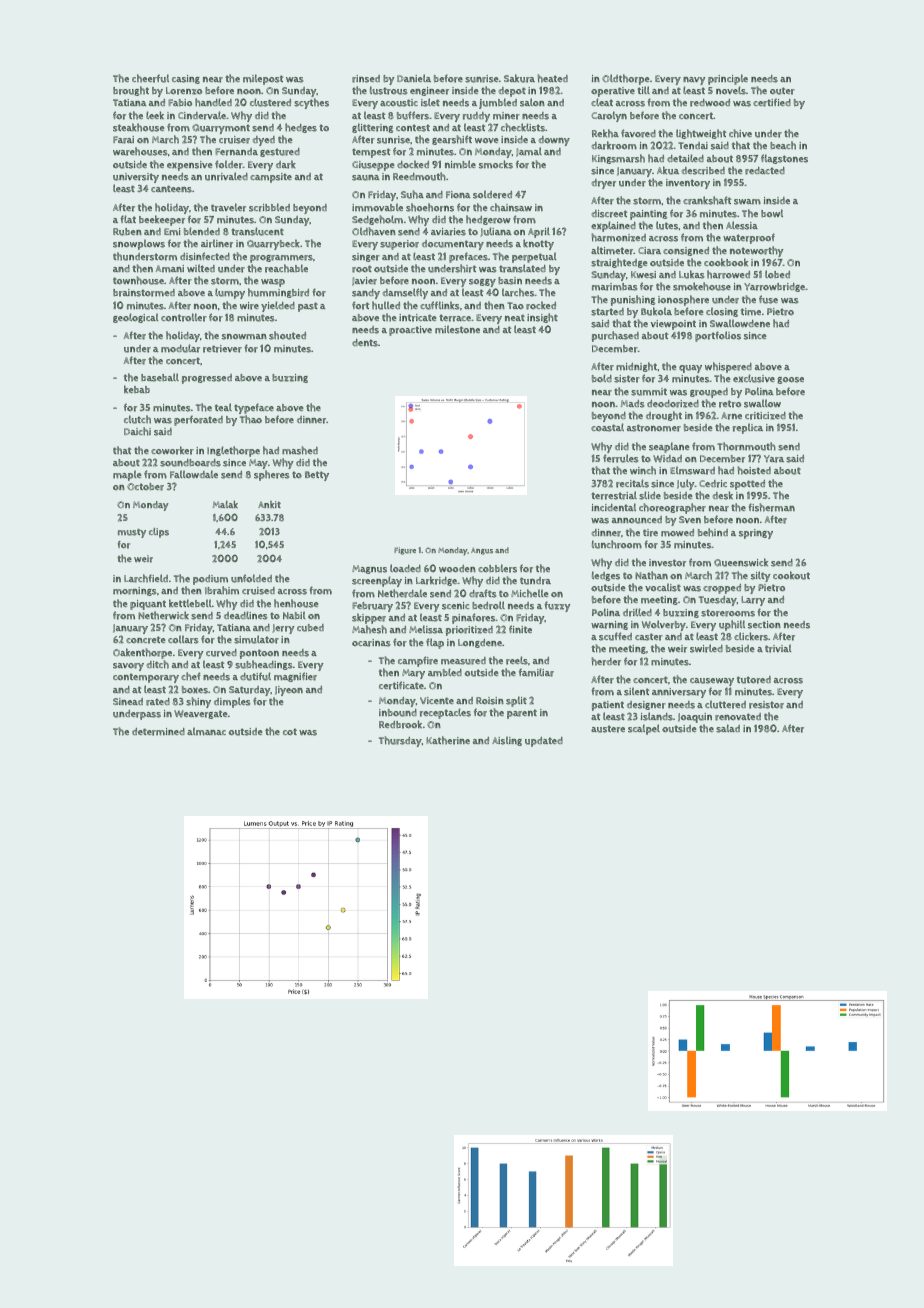 This screenshot has height=1308, width=924. I want to click on concrete, so click(145, 640).
